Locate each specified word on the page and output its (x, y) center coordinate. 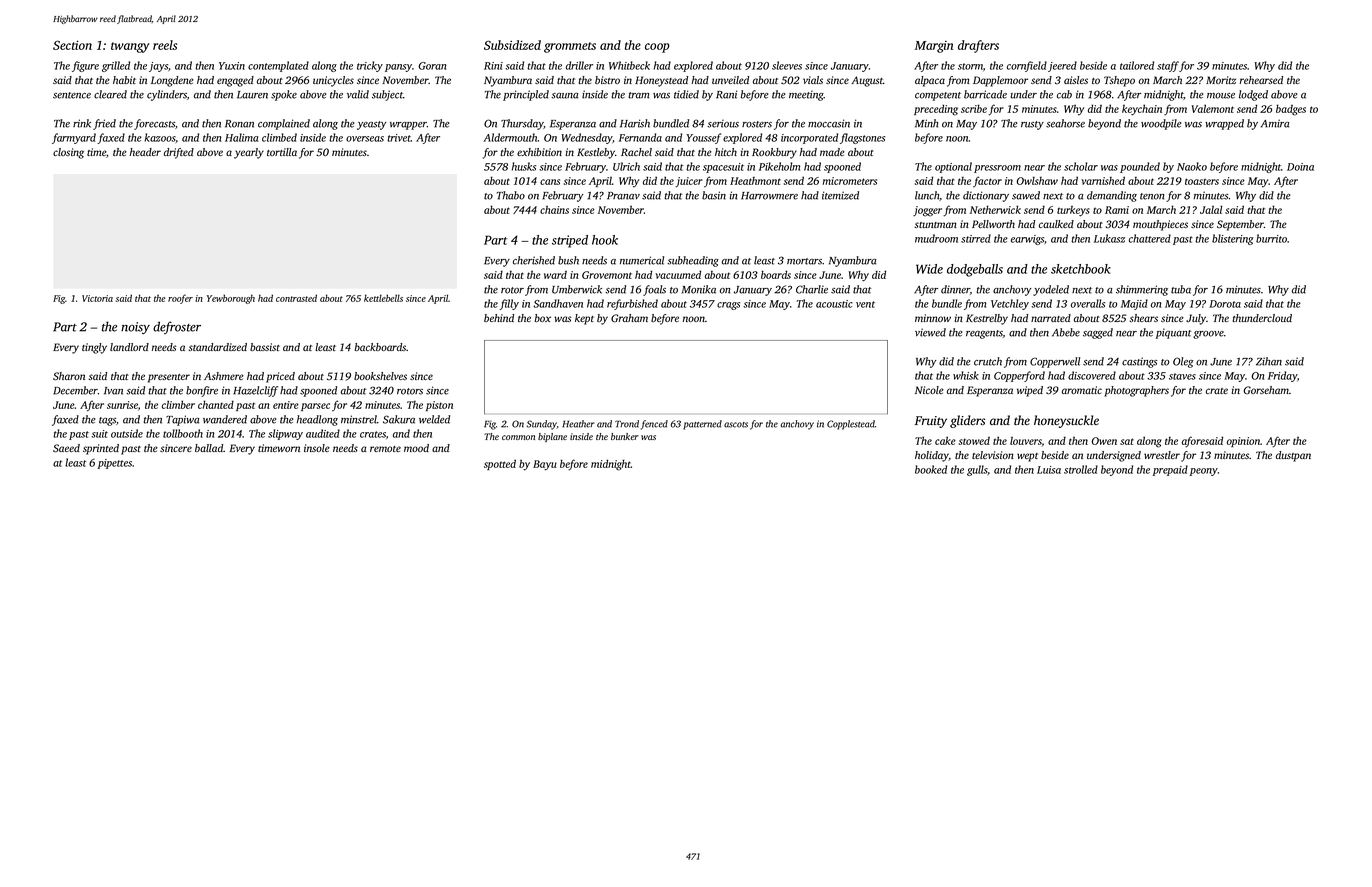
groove (1208, 335)
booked (931, 469)
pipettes (115, 464)
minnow (933, 318)
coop (657, 48)
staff (1168, 66)
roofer (180, 299)
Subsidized (512, 45)
